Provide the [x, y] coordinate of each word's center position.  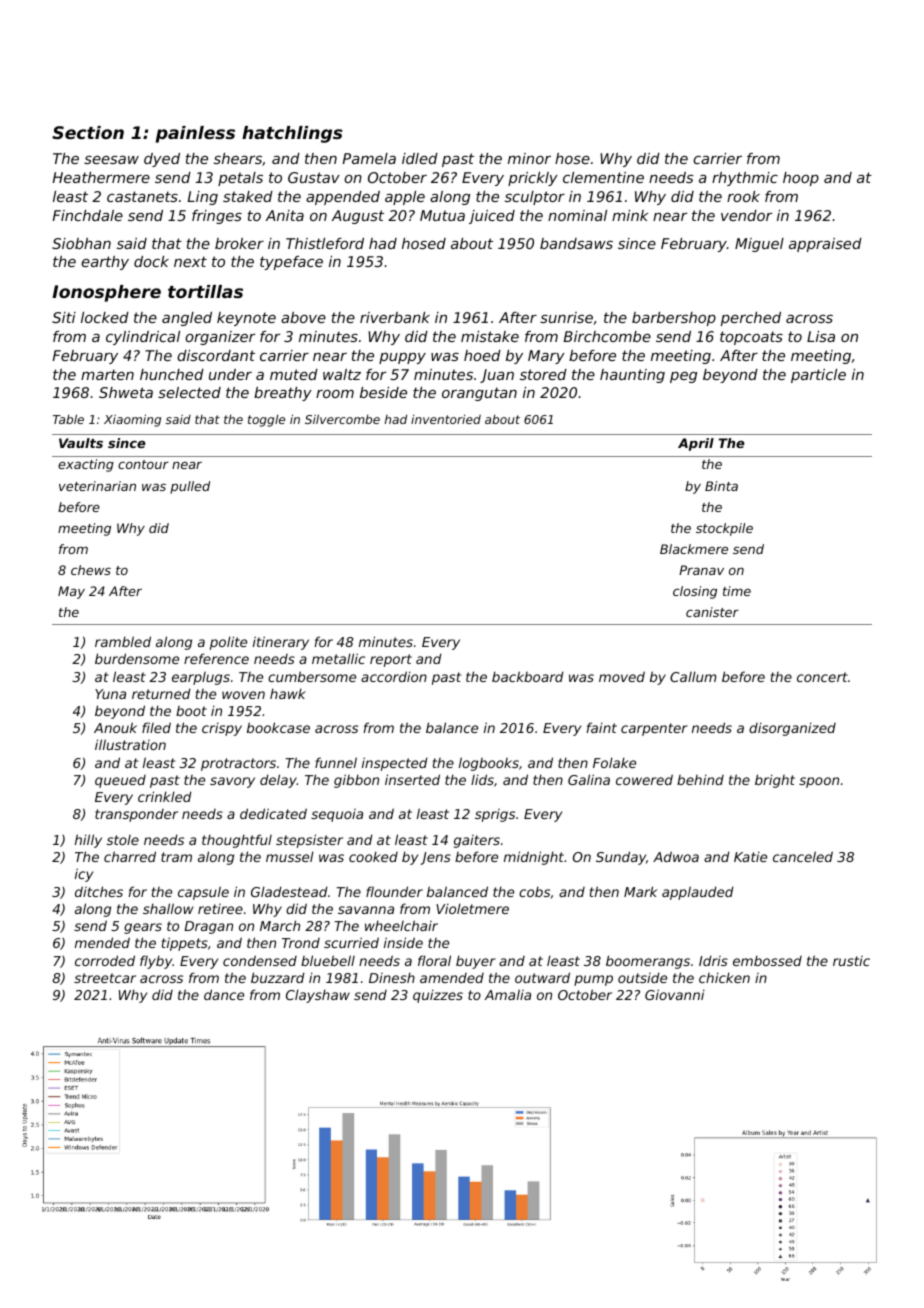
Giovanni [675, 994]
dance [224, 994]
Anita [285, 215]
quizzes [438, 996]
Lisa [821, 336]
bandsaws [576, 243]
